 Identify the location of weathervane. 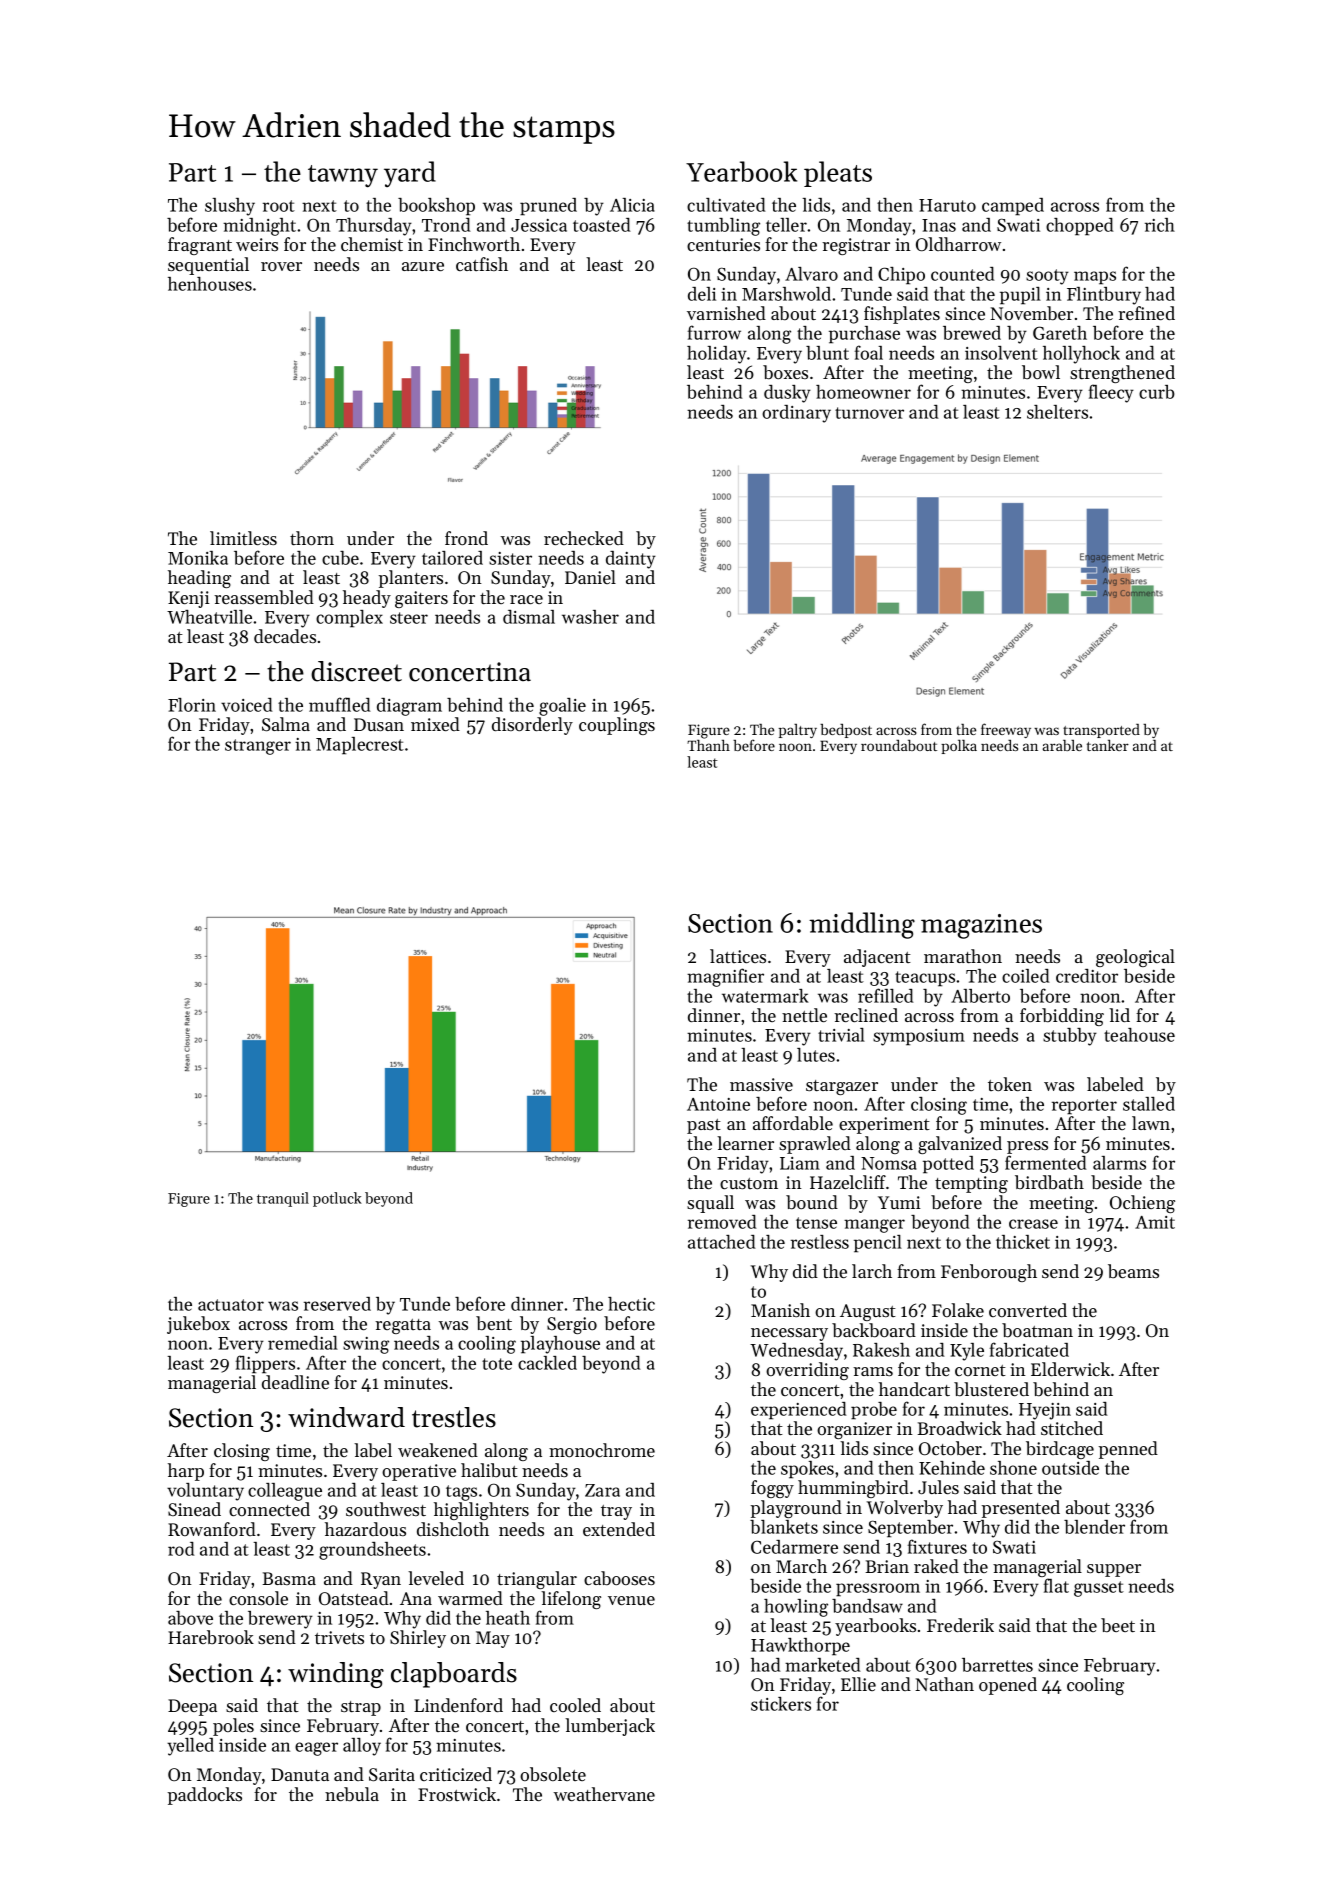
(604, 1794).
